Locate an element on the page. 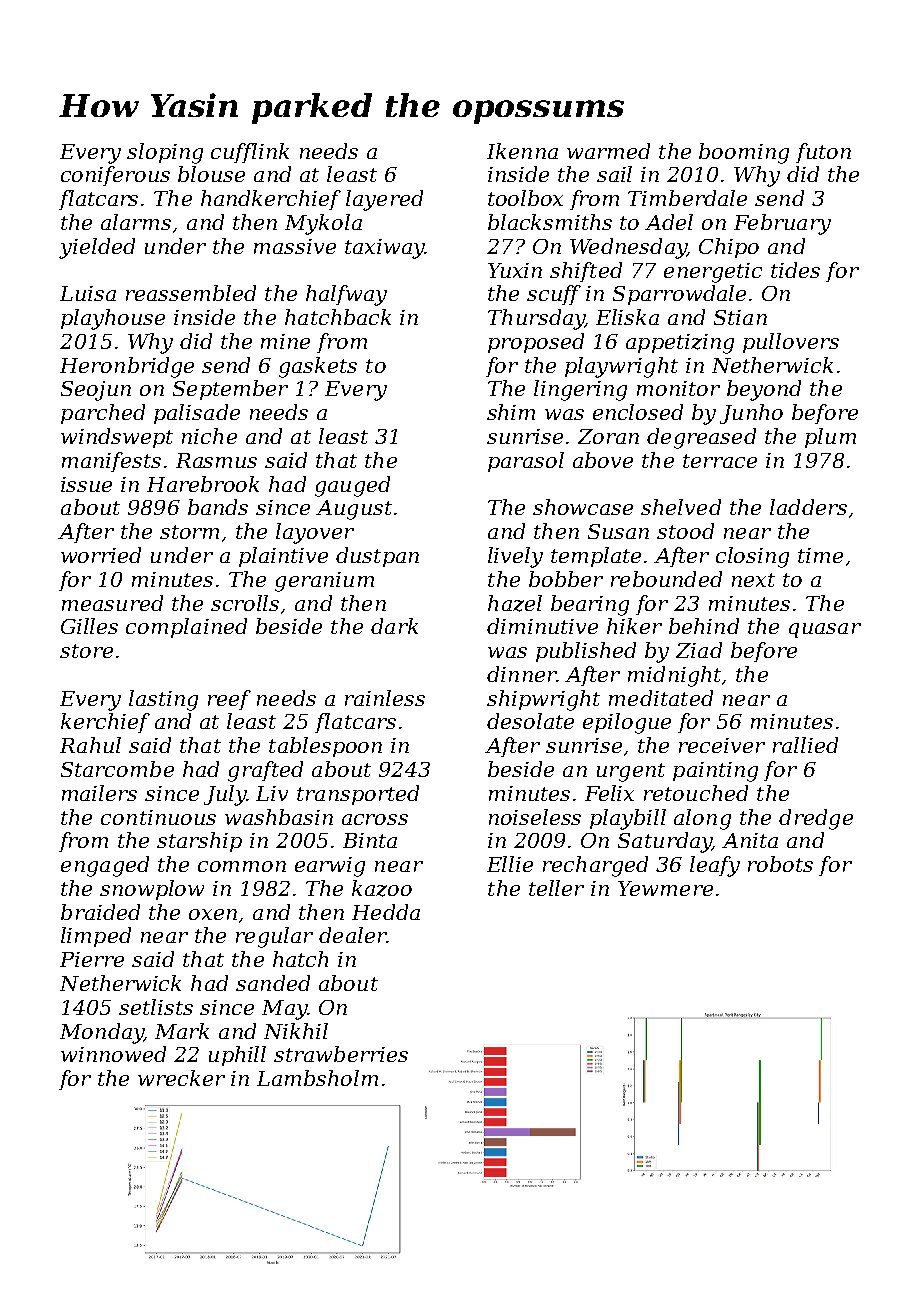  winnowed is located at coordinates (113, 1054).
